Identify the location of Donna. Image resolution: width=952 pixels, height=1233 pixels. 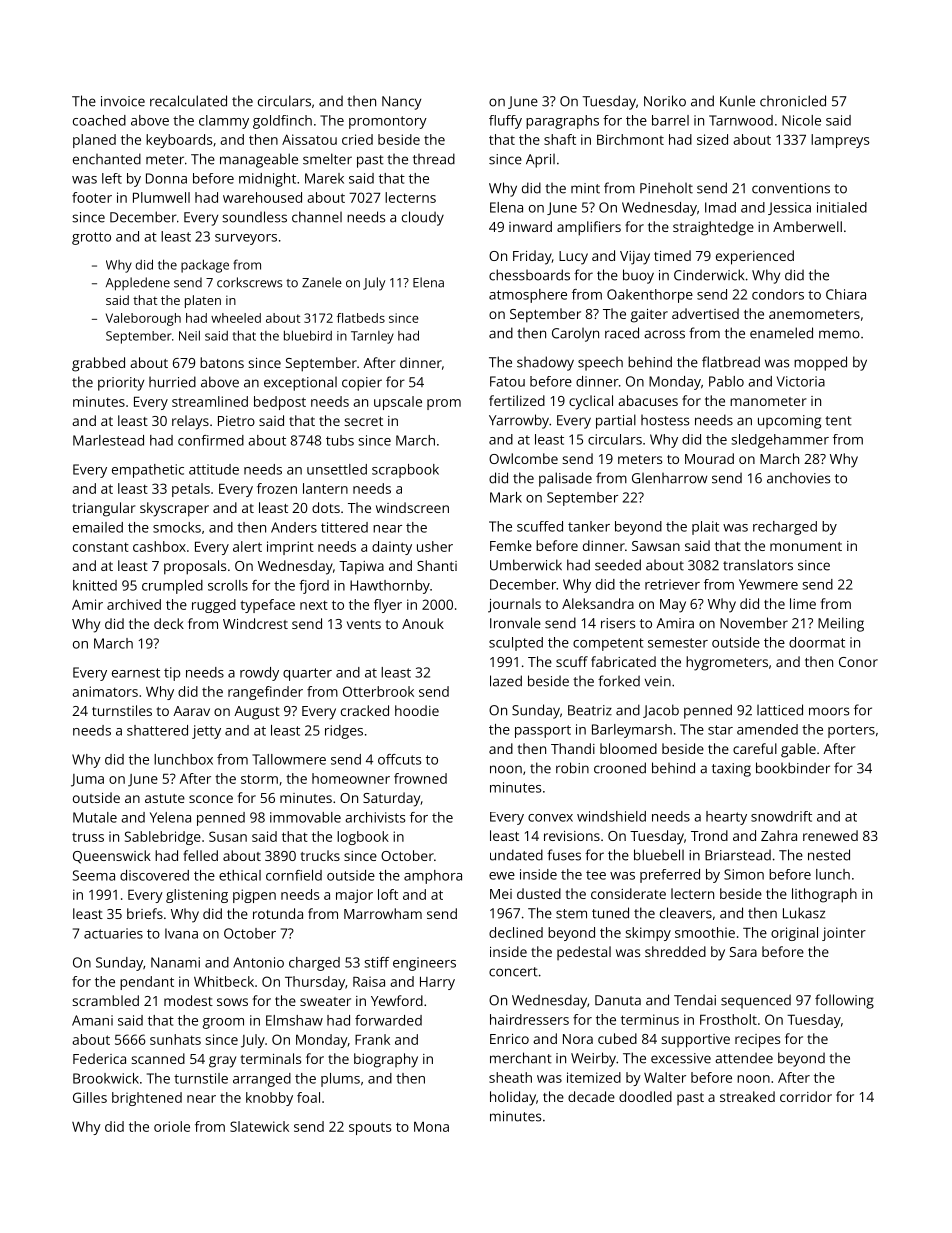
(166, 178).
